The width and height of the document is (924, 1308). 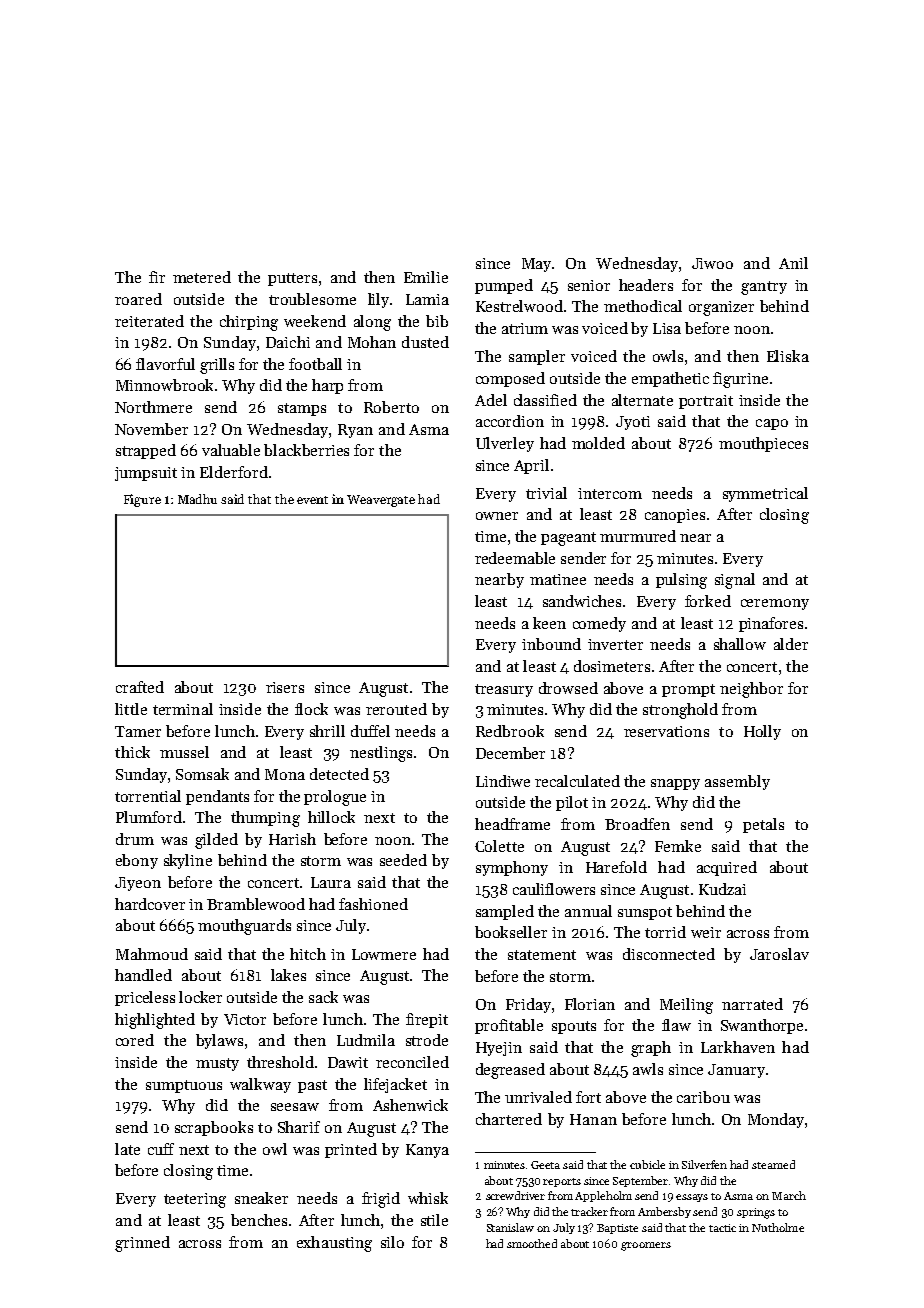 What do you see at coordinates (554, 889) in the document?
I see `cauliflowers` at bounding box center [554, 889].
